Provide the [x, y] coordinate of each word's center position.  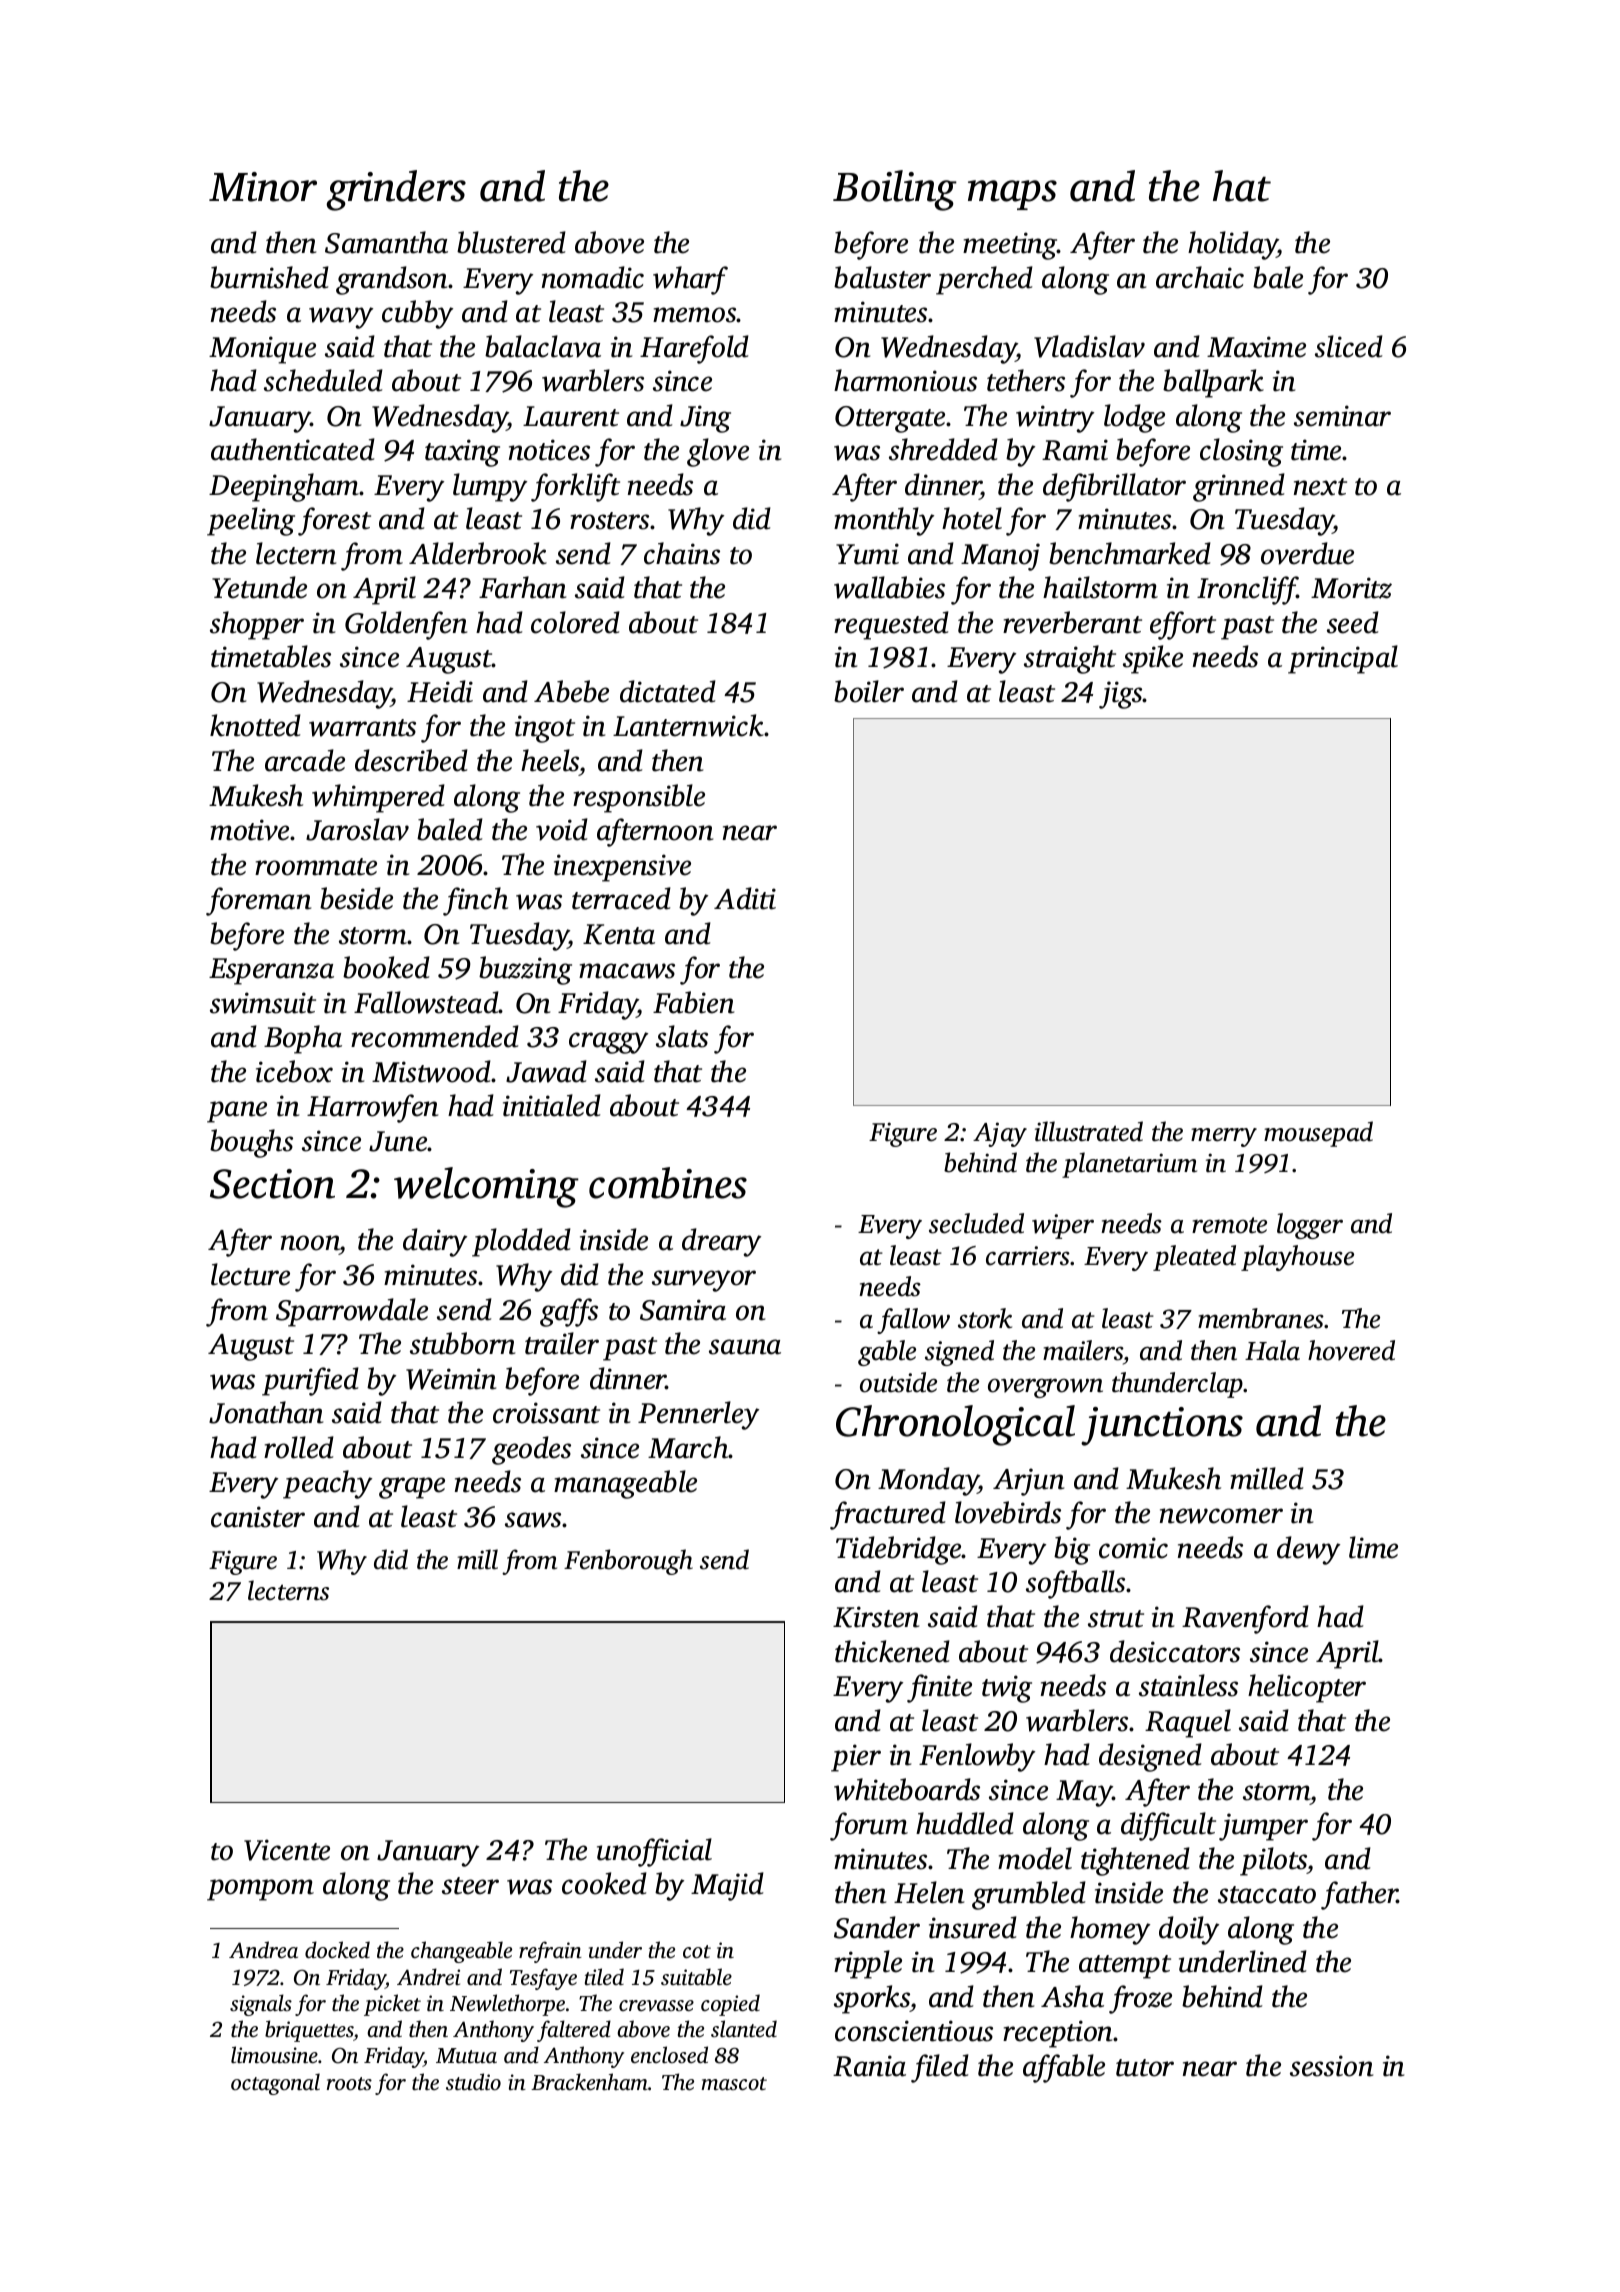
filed [940, 2068]
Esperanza [271, 971]
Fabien [693, 1002]
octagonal [275, 2084]
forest [334, 521]
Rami [1075, 450]
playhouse [1297, 1258]
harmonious [905, 380]
